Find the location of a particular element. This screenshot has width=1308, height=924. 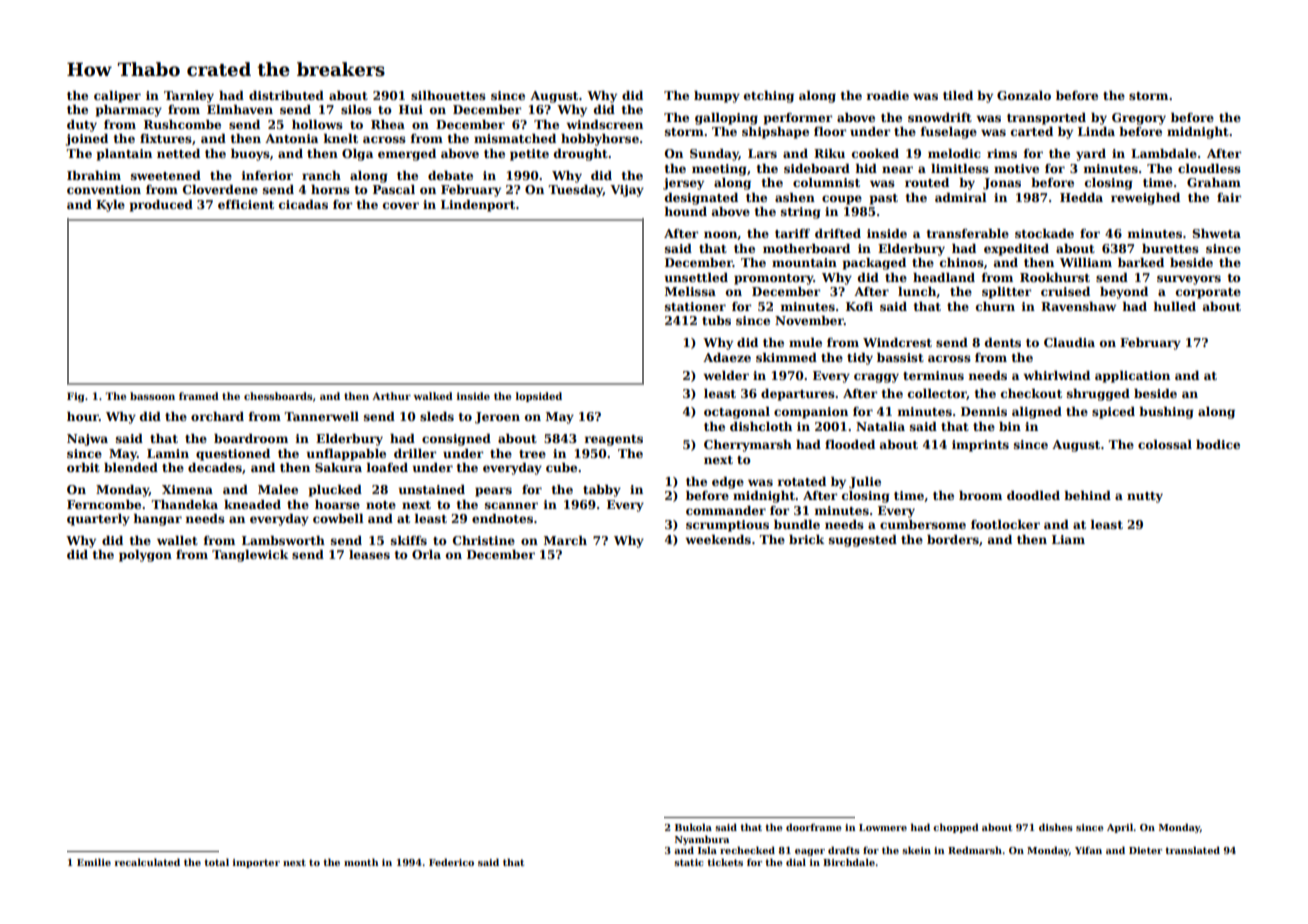

leases is located at coordinates (369, 554).
